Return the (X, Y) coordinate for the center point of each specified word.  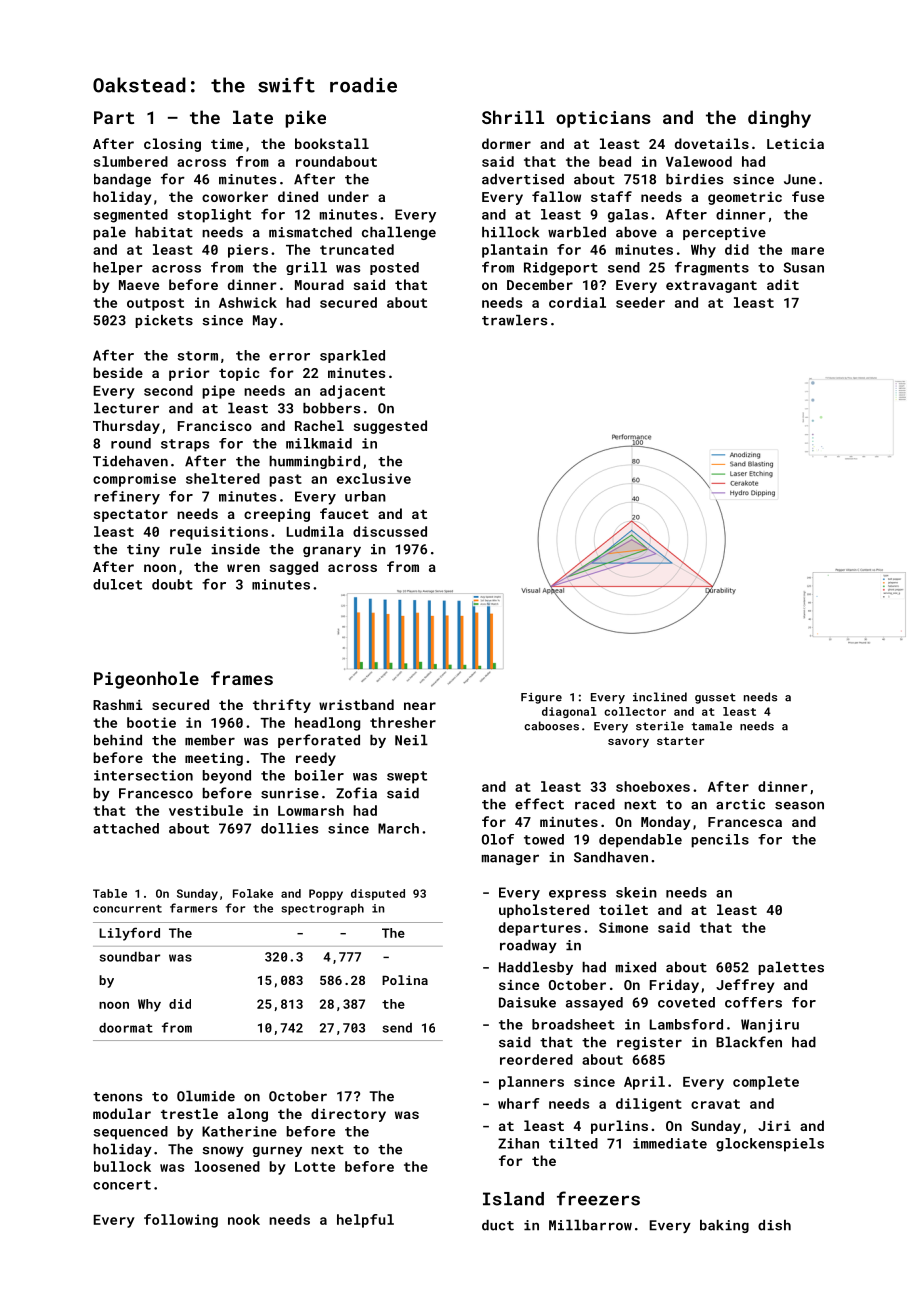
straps (185, 445)
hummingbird (314, 462)
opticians (603, 119)
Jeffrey (745, 986)
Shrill (513, 117)
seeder (640, 302)
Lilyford (129, 934)
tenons (117, 1097)
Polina (405, 980)
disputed (378, 894)
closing (172, 145)
